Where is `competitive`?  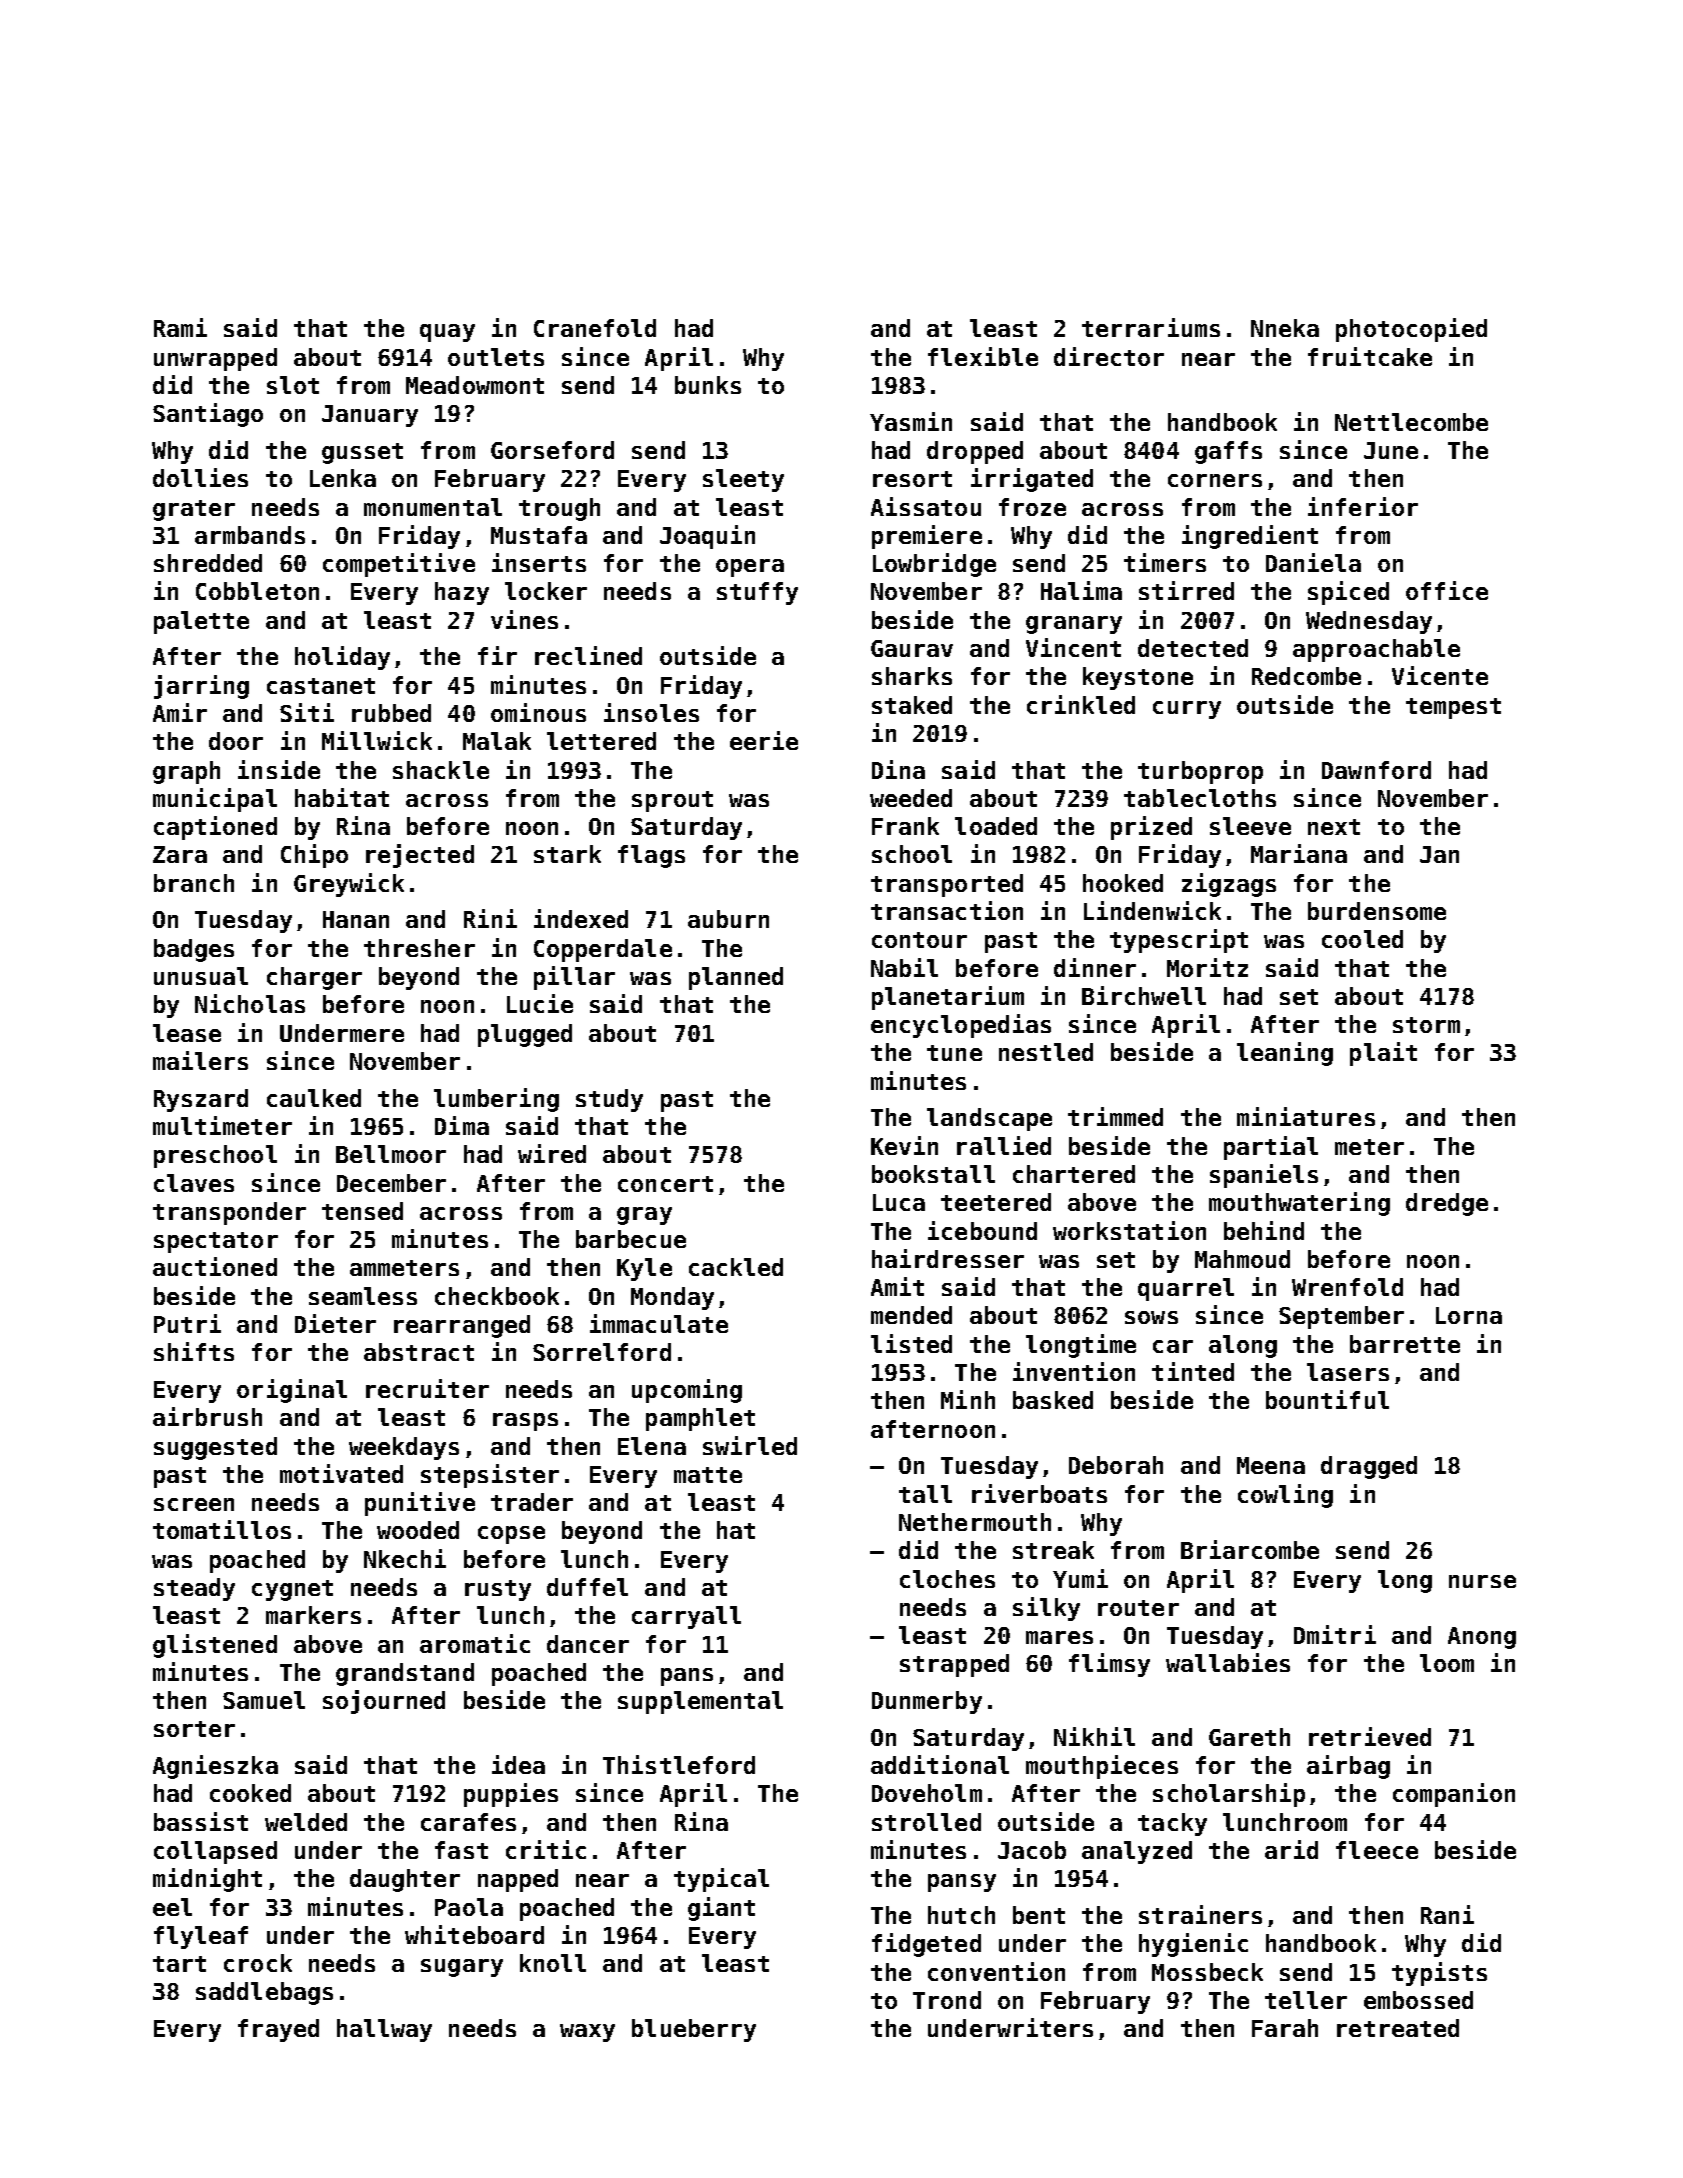 competitive is located at coordinates (399, 565).
